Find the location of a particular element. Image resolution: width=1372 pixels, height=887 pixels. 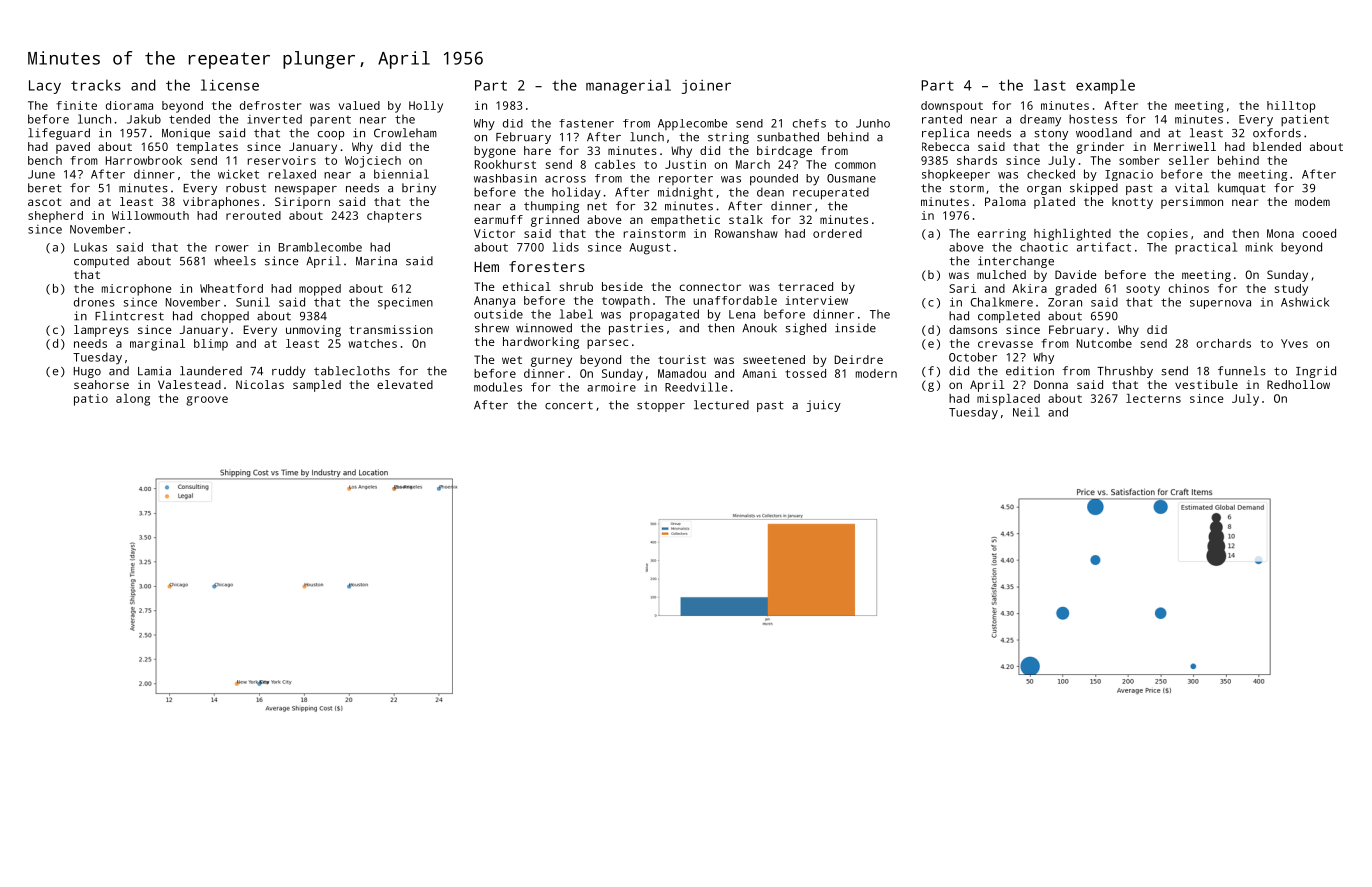

Hugo is located at coordinates (87, 372).
